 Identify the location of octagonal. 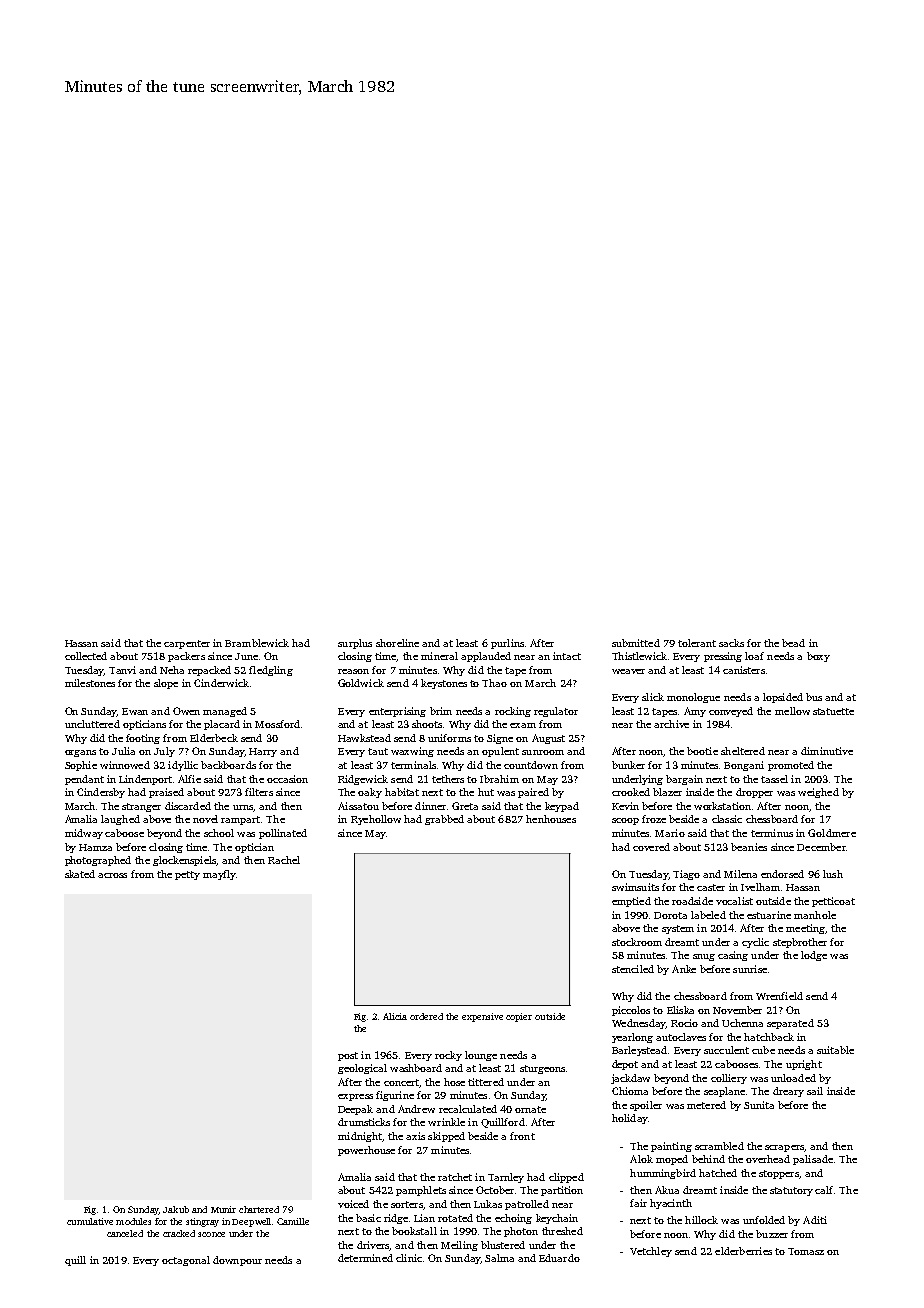
(186, 1261).
